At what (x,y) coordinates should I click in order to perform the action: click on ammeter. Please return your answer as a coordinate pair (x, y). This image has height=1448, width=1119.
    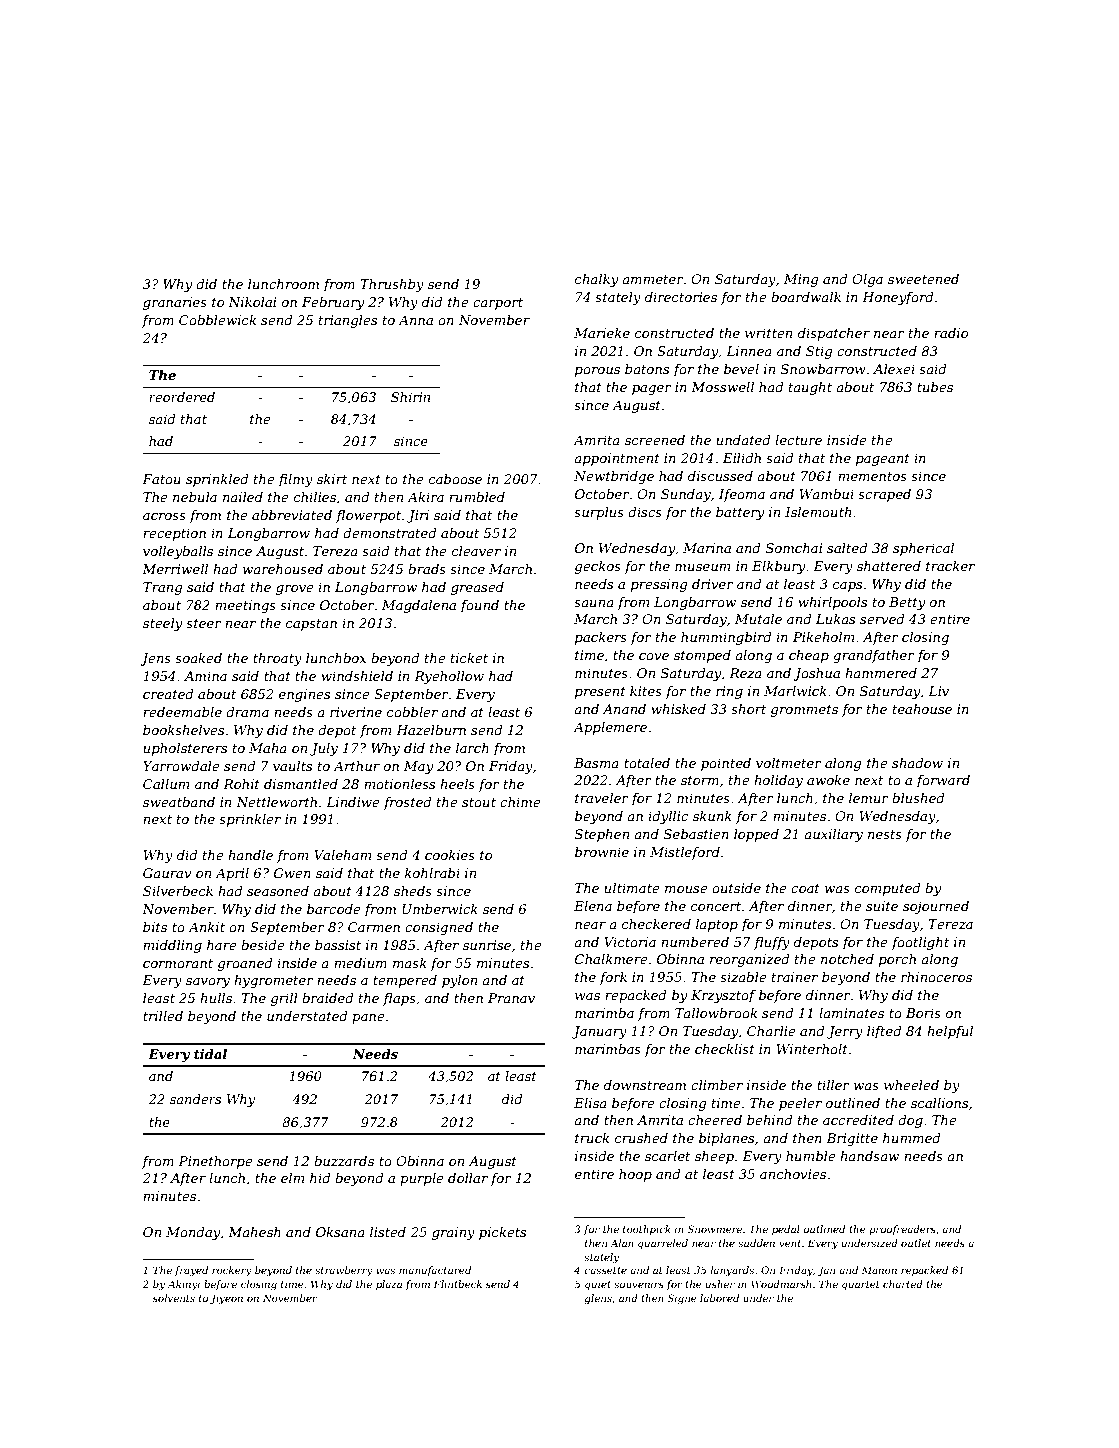
    Looking at the image, I should click on (653, 279).
